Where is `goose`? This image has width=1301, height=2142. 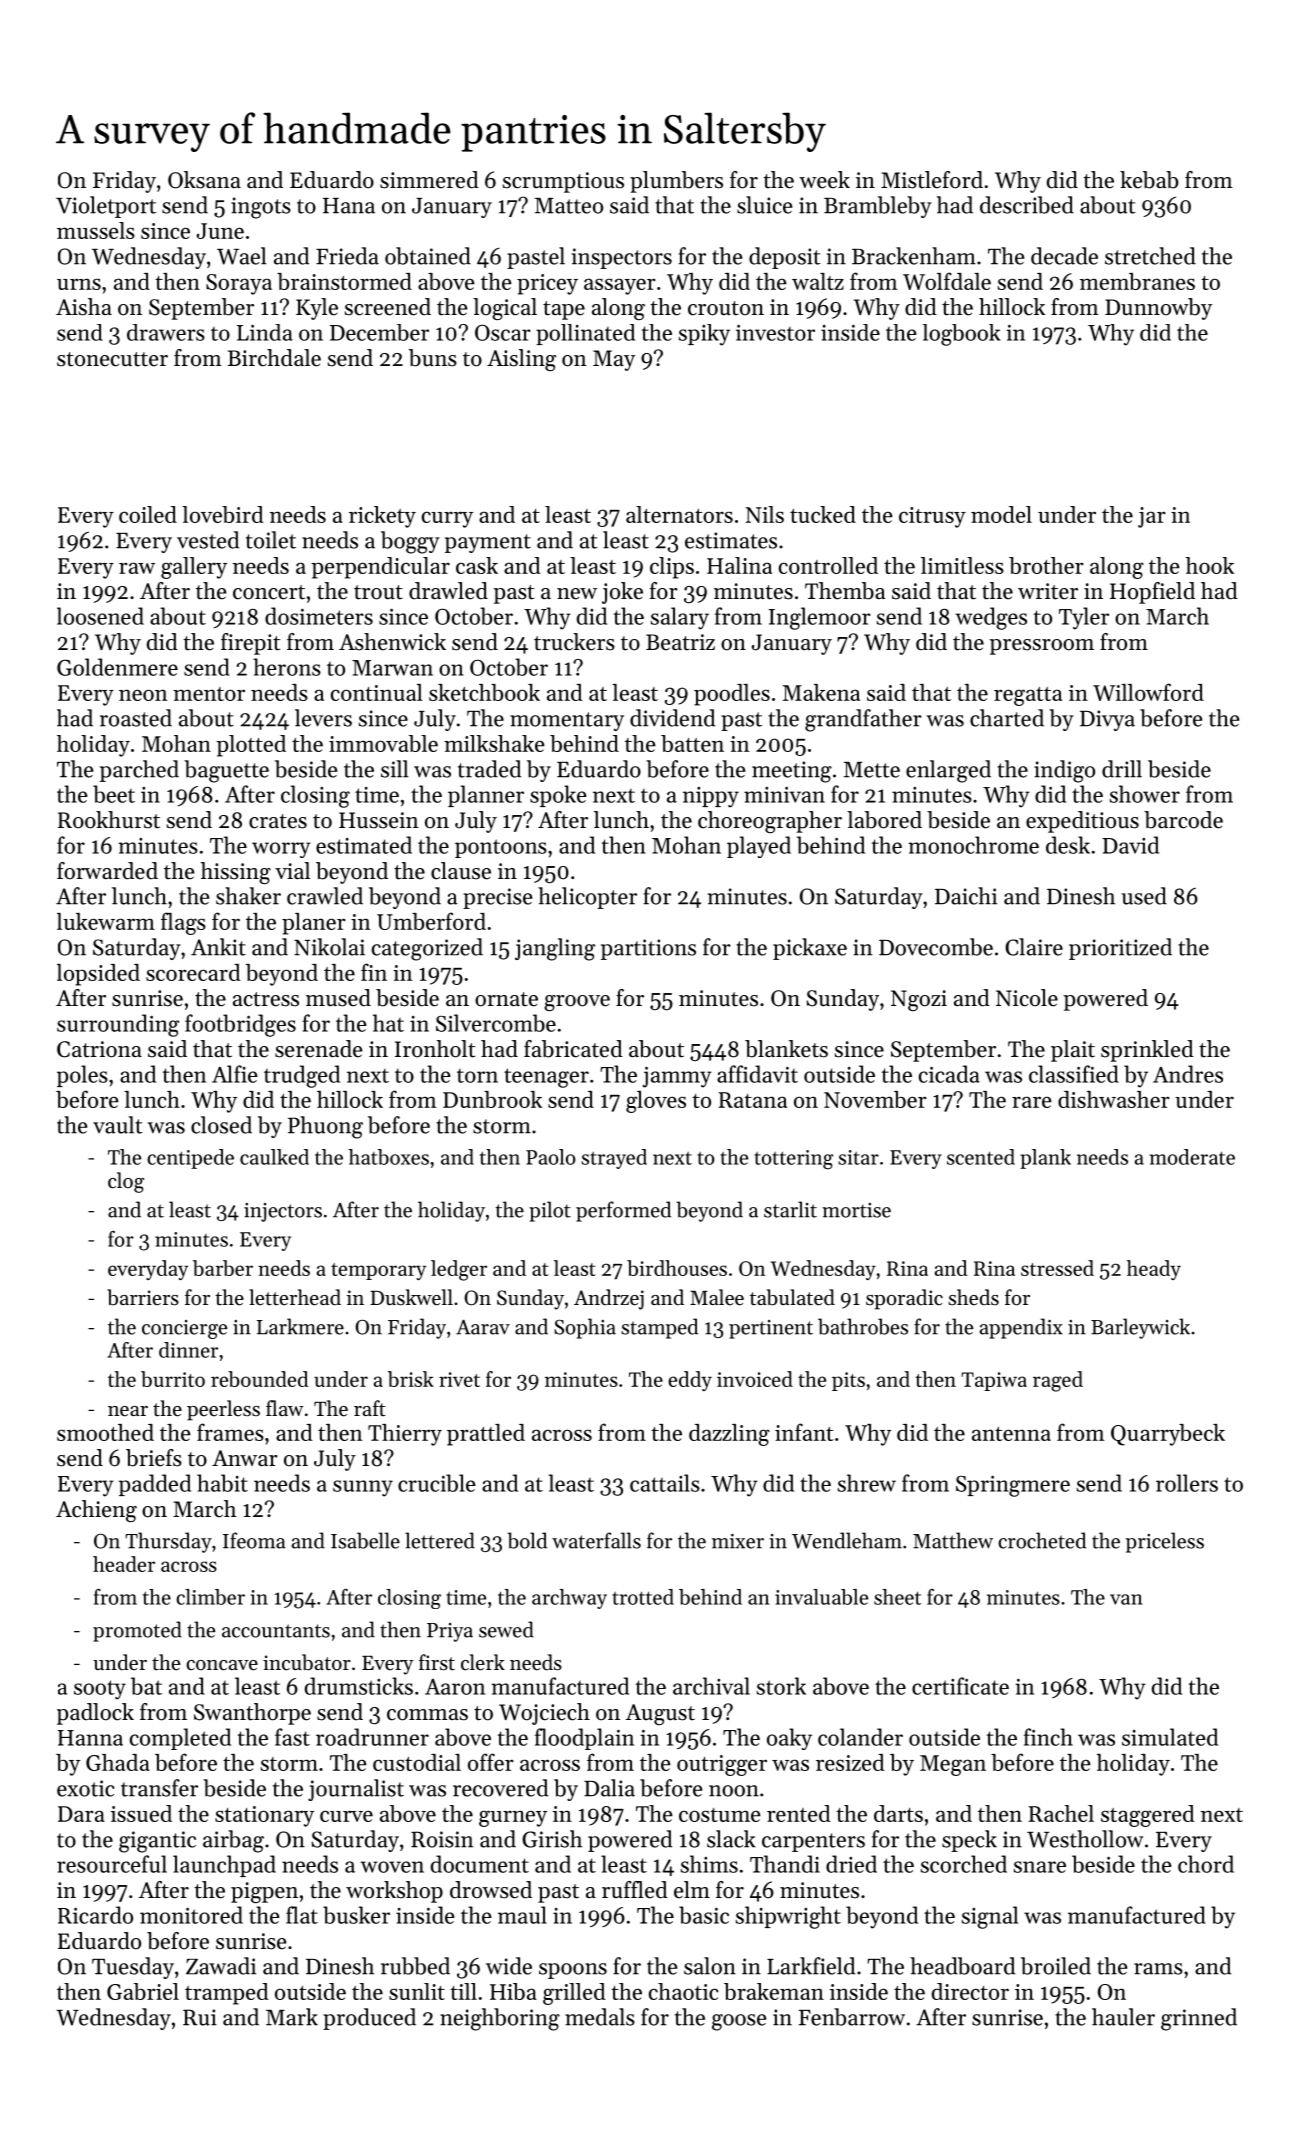
goose is located at coordinates (739, 2022).
